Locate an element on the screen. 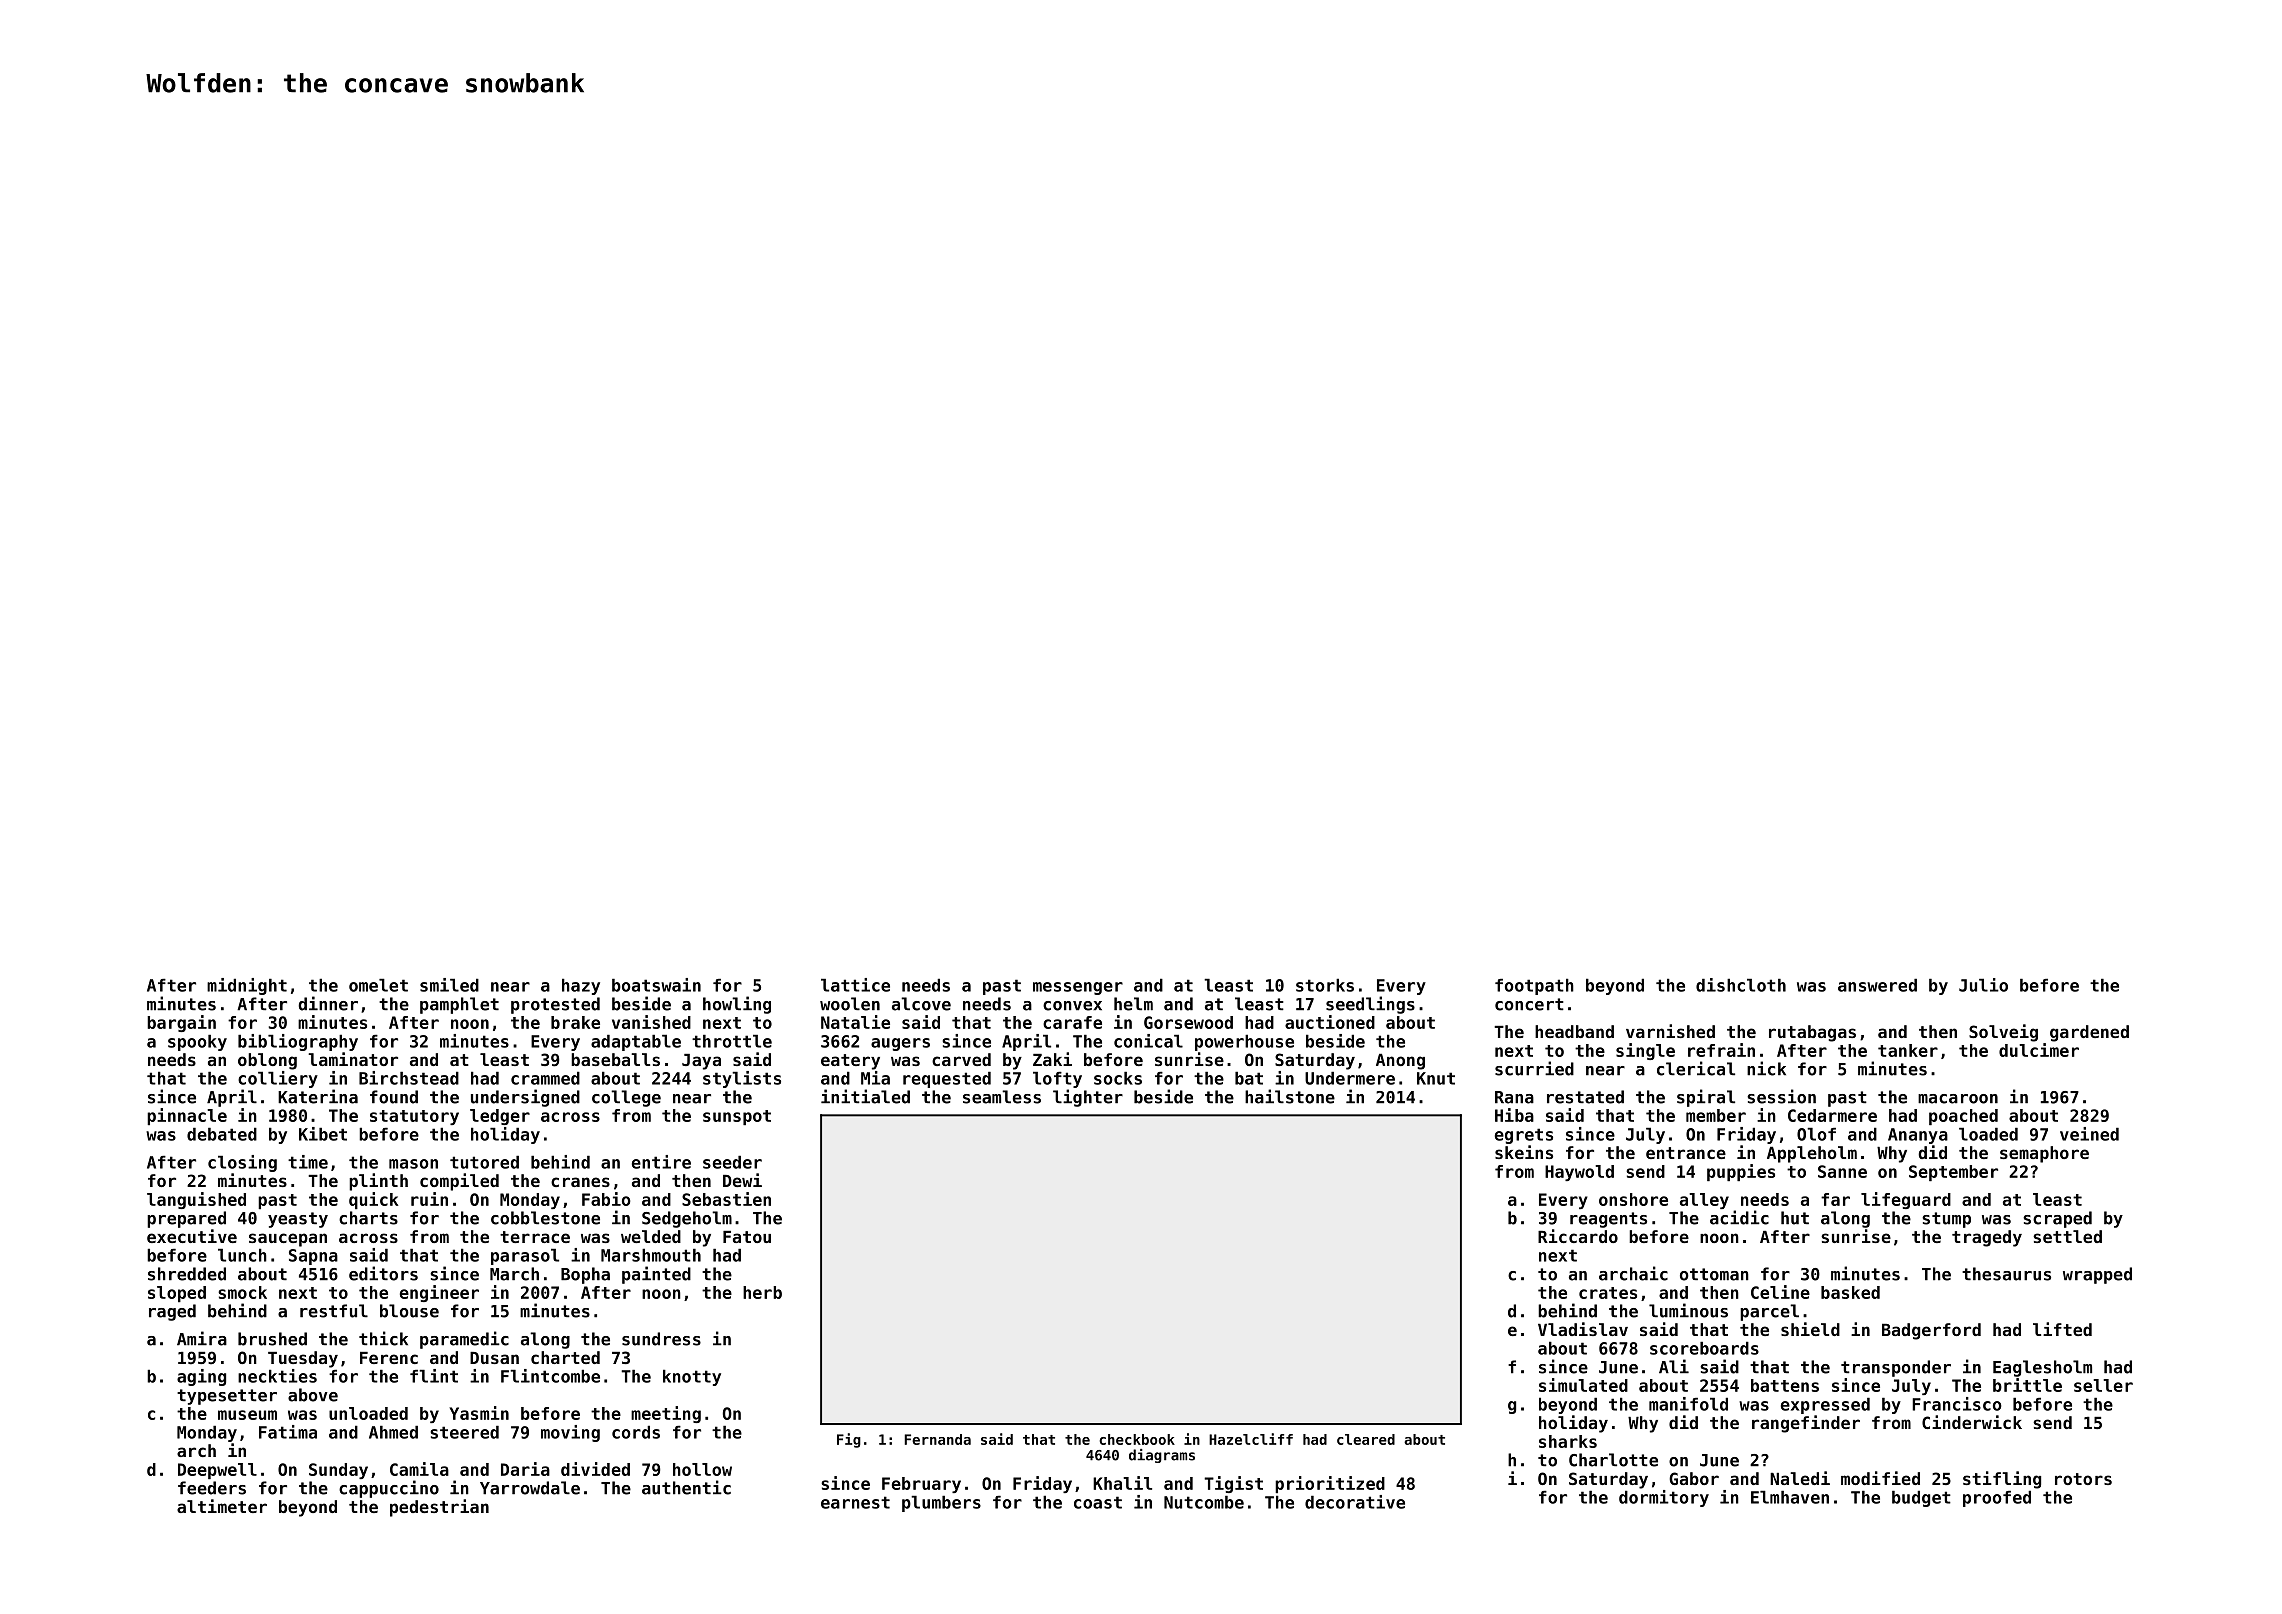 The height and width of the screenshot is (1614, 2282). convex is located at coordinates (1072, 1006).
